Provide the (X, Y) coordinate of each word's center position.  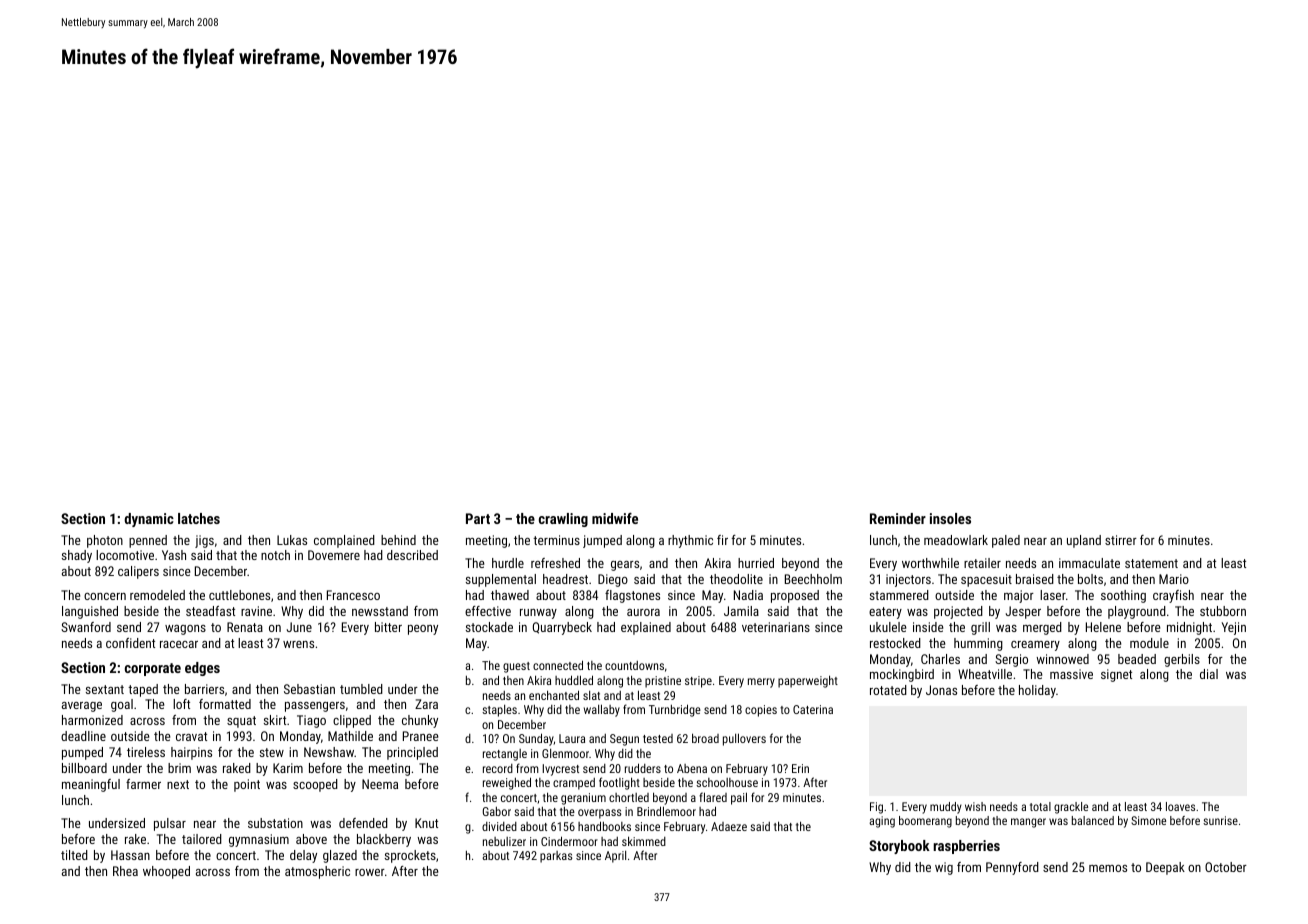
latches (199, 518)
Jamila (741, 611)
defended (363, 823)
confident (130, 643)
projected (958, 612)
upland (1084, 541)
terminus (556, 540)
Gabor (496, 811)
